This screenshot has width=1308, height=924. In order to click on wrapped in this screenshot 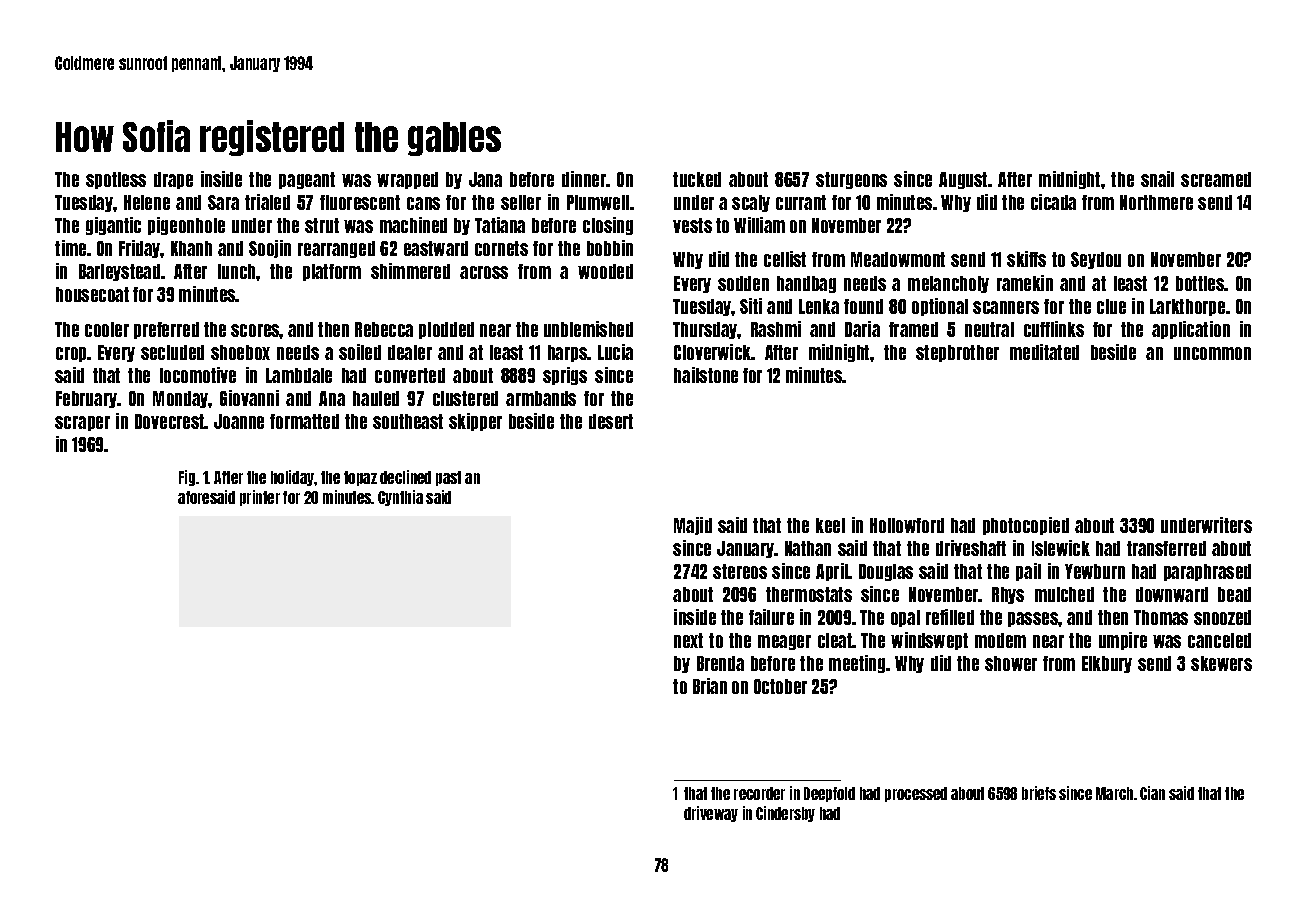, I will do `click(407, 180)`.
